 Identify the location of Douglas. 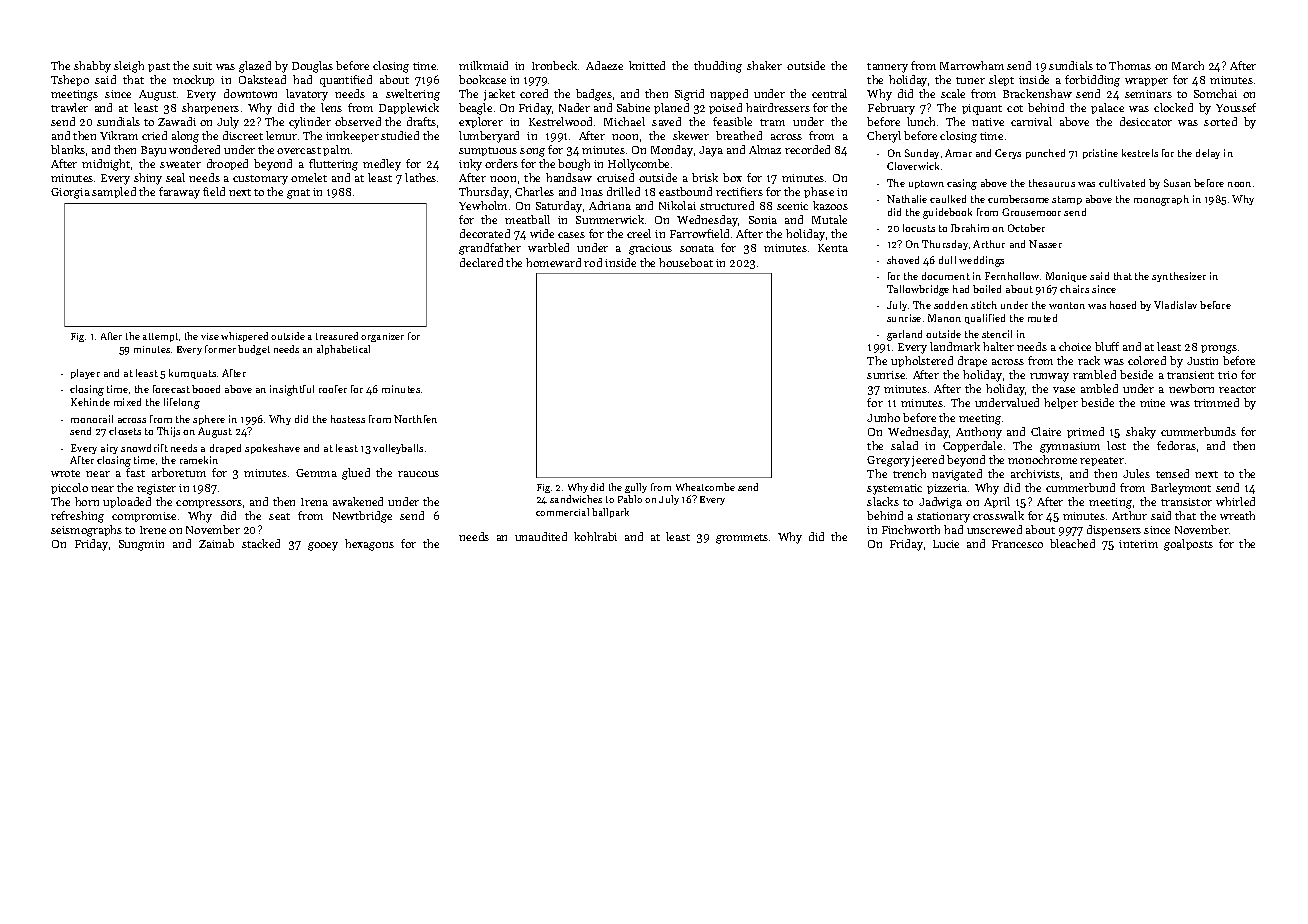
(312, 67).
